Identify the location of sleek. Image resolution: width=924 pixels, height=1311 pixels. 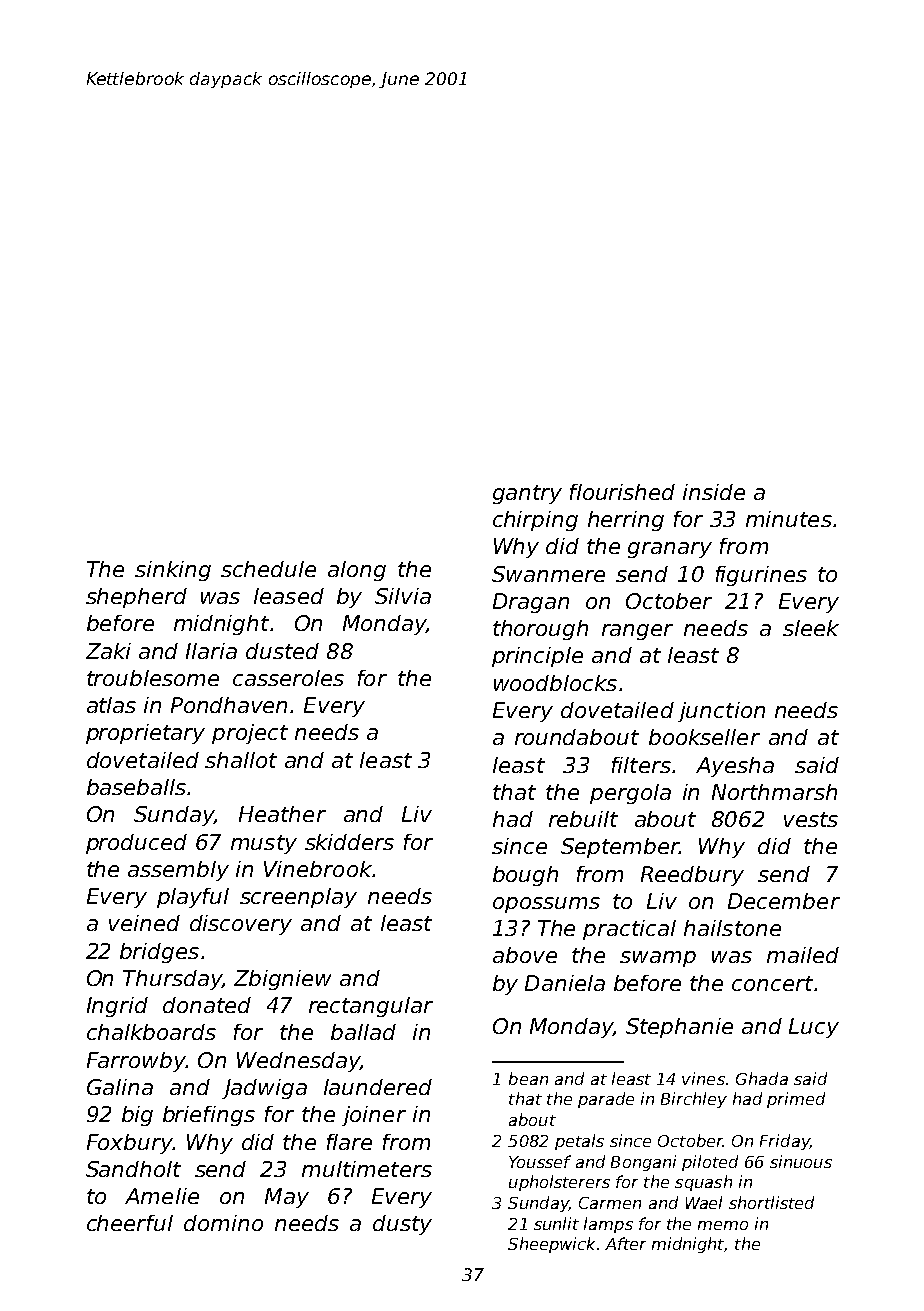
(811, 628).
